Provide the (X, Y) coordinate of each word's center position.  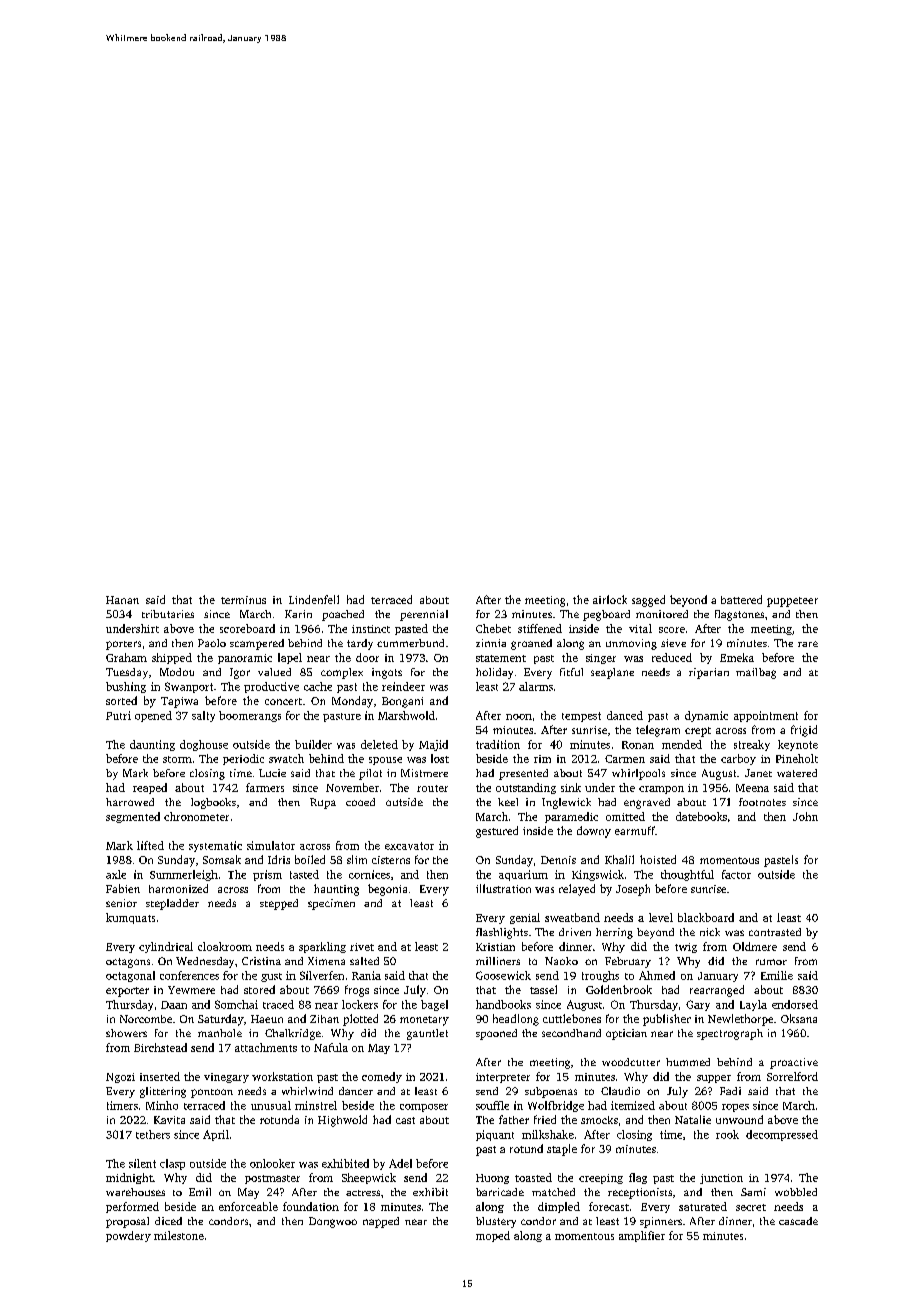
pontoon (212, 1093)
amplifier (642, 1236)
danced (625, 715)
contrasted (775, 932)
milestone (179, 1235)
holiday (494, 673)
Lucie (272, 773)
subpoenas (551, 1092)
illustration (503, 888)
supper (714, 1079)
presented (523, 774)
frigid (804, 731)
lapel (290, 658)
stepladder (172, 904)
